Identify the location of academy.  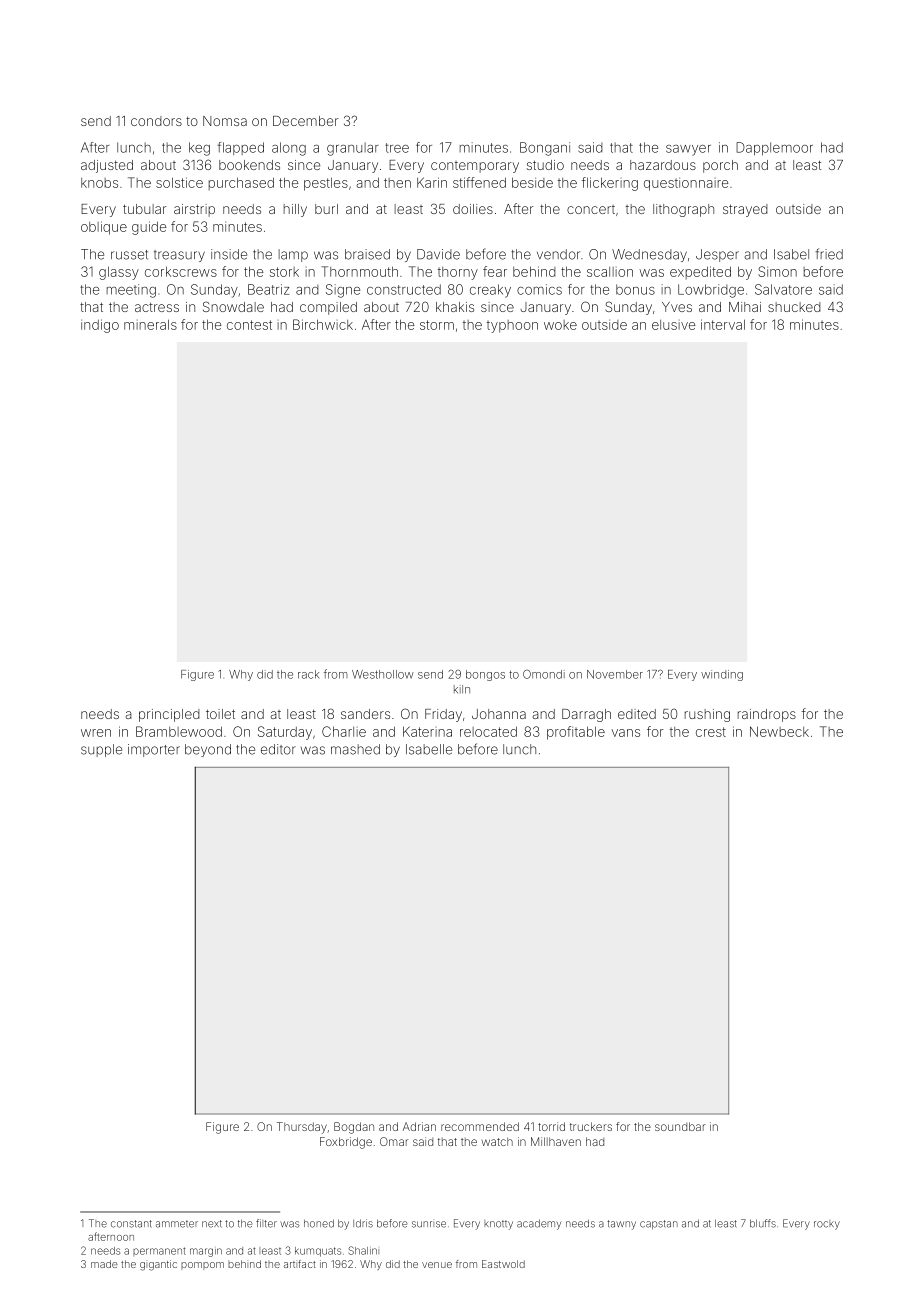
(539, 1224).
